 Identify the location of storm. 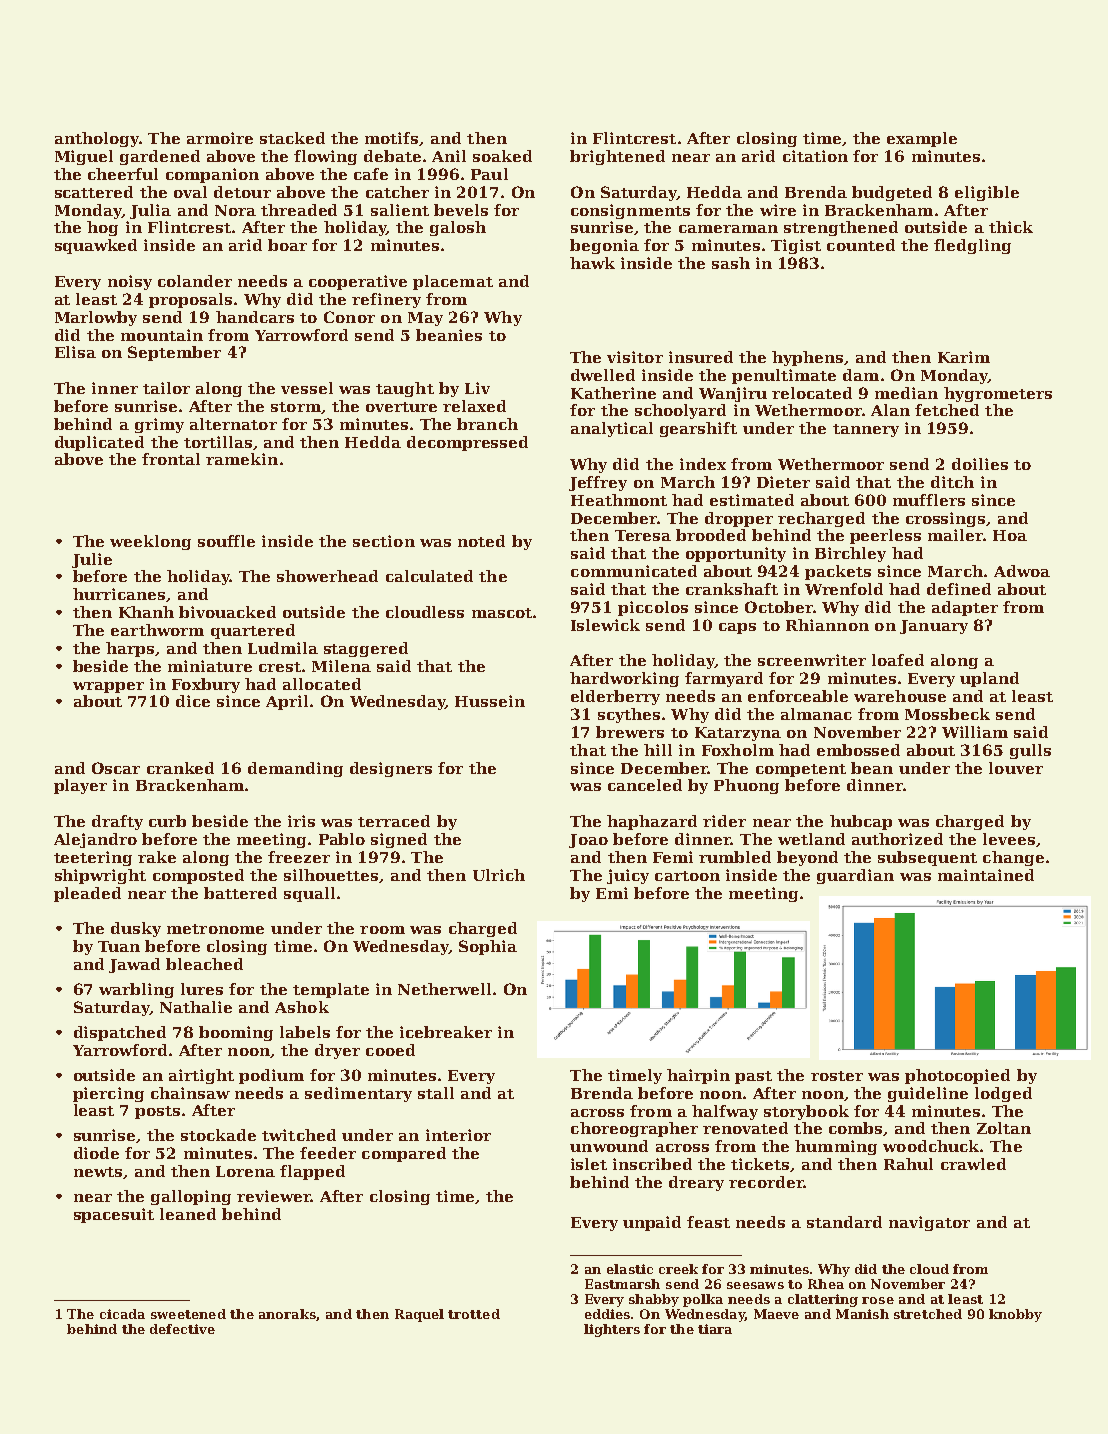
(296, 407).
